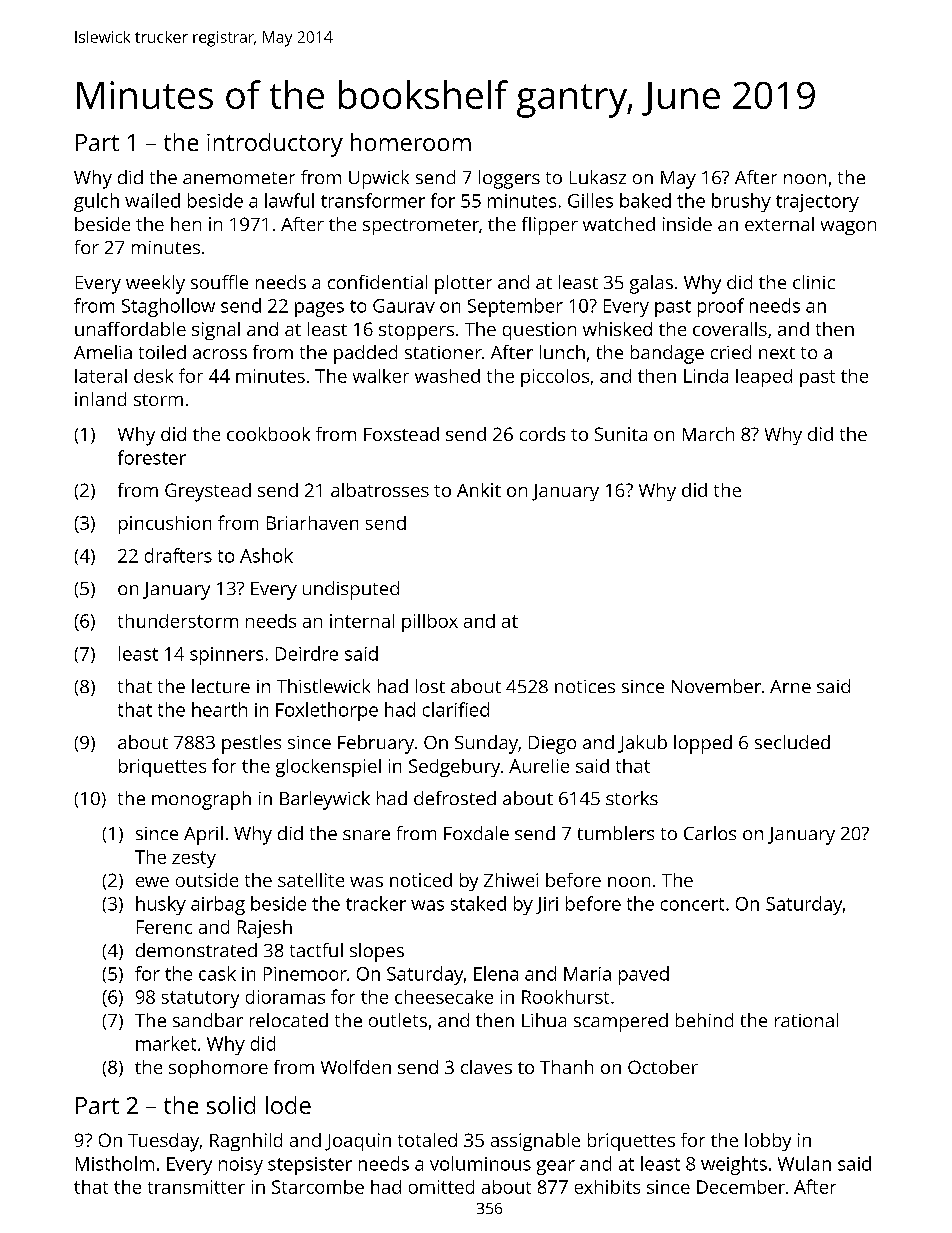 This page has height=1233, width=952. What do you see at coordinates (687, 224) in the page?
I see `inside` at bounding box center [687, 224].
